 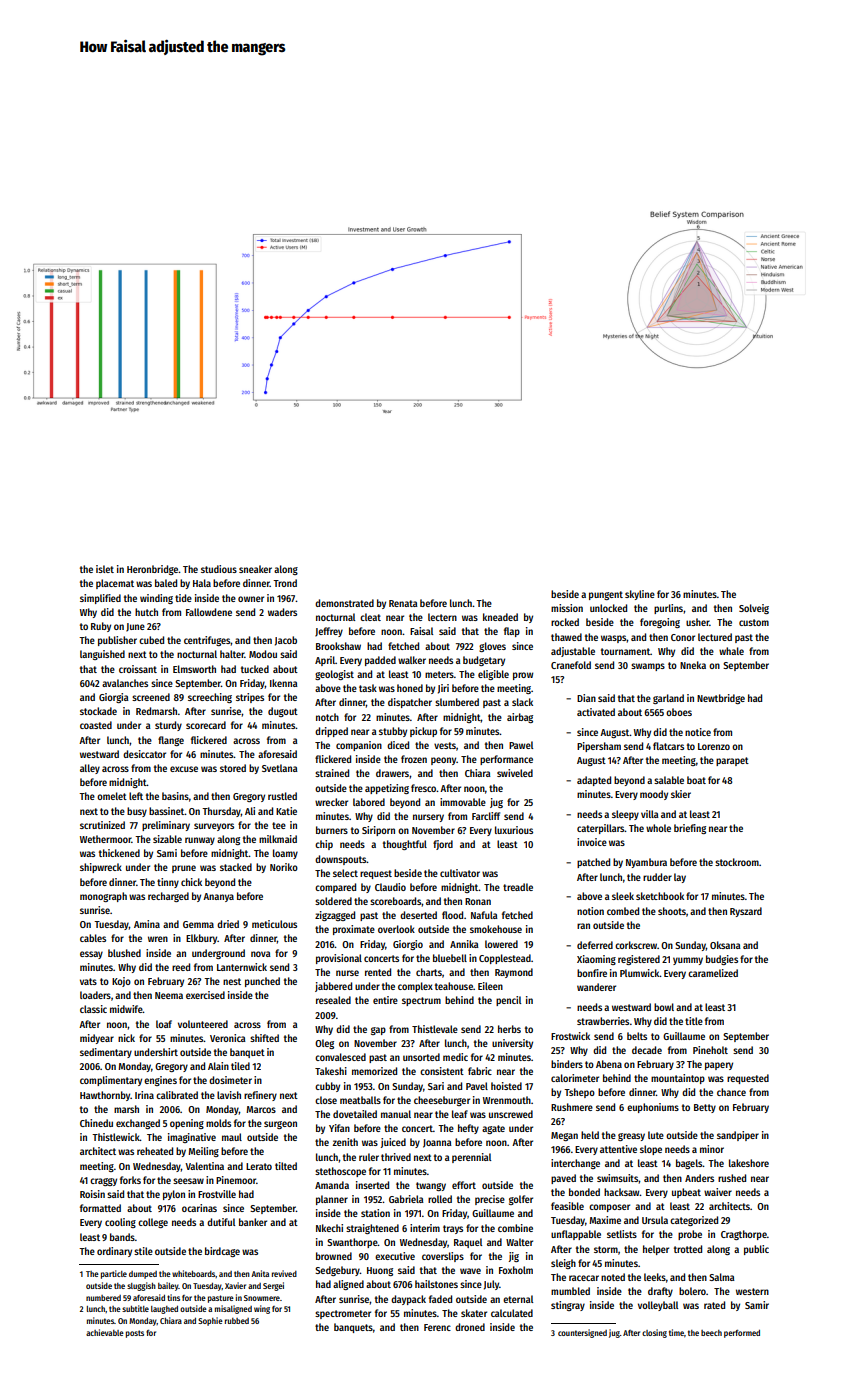 I want to click on posts, so click(x=135, y=1334).
